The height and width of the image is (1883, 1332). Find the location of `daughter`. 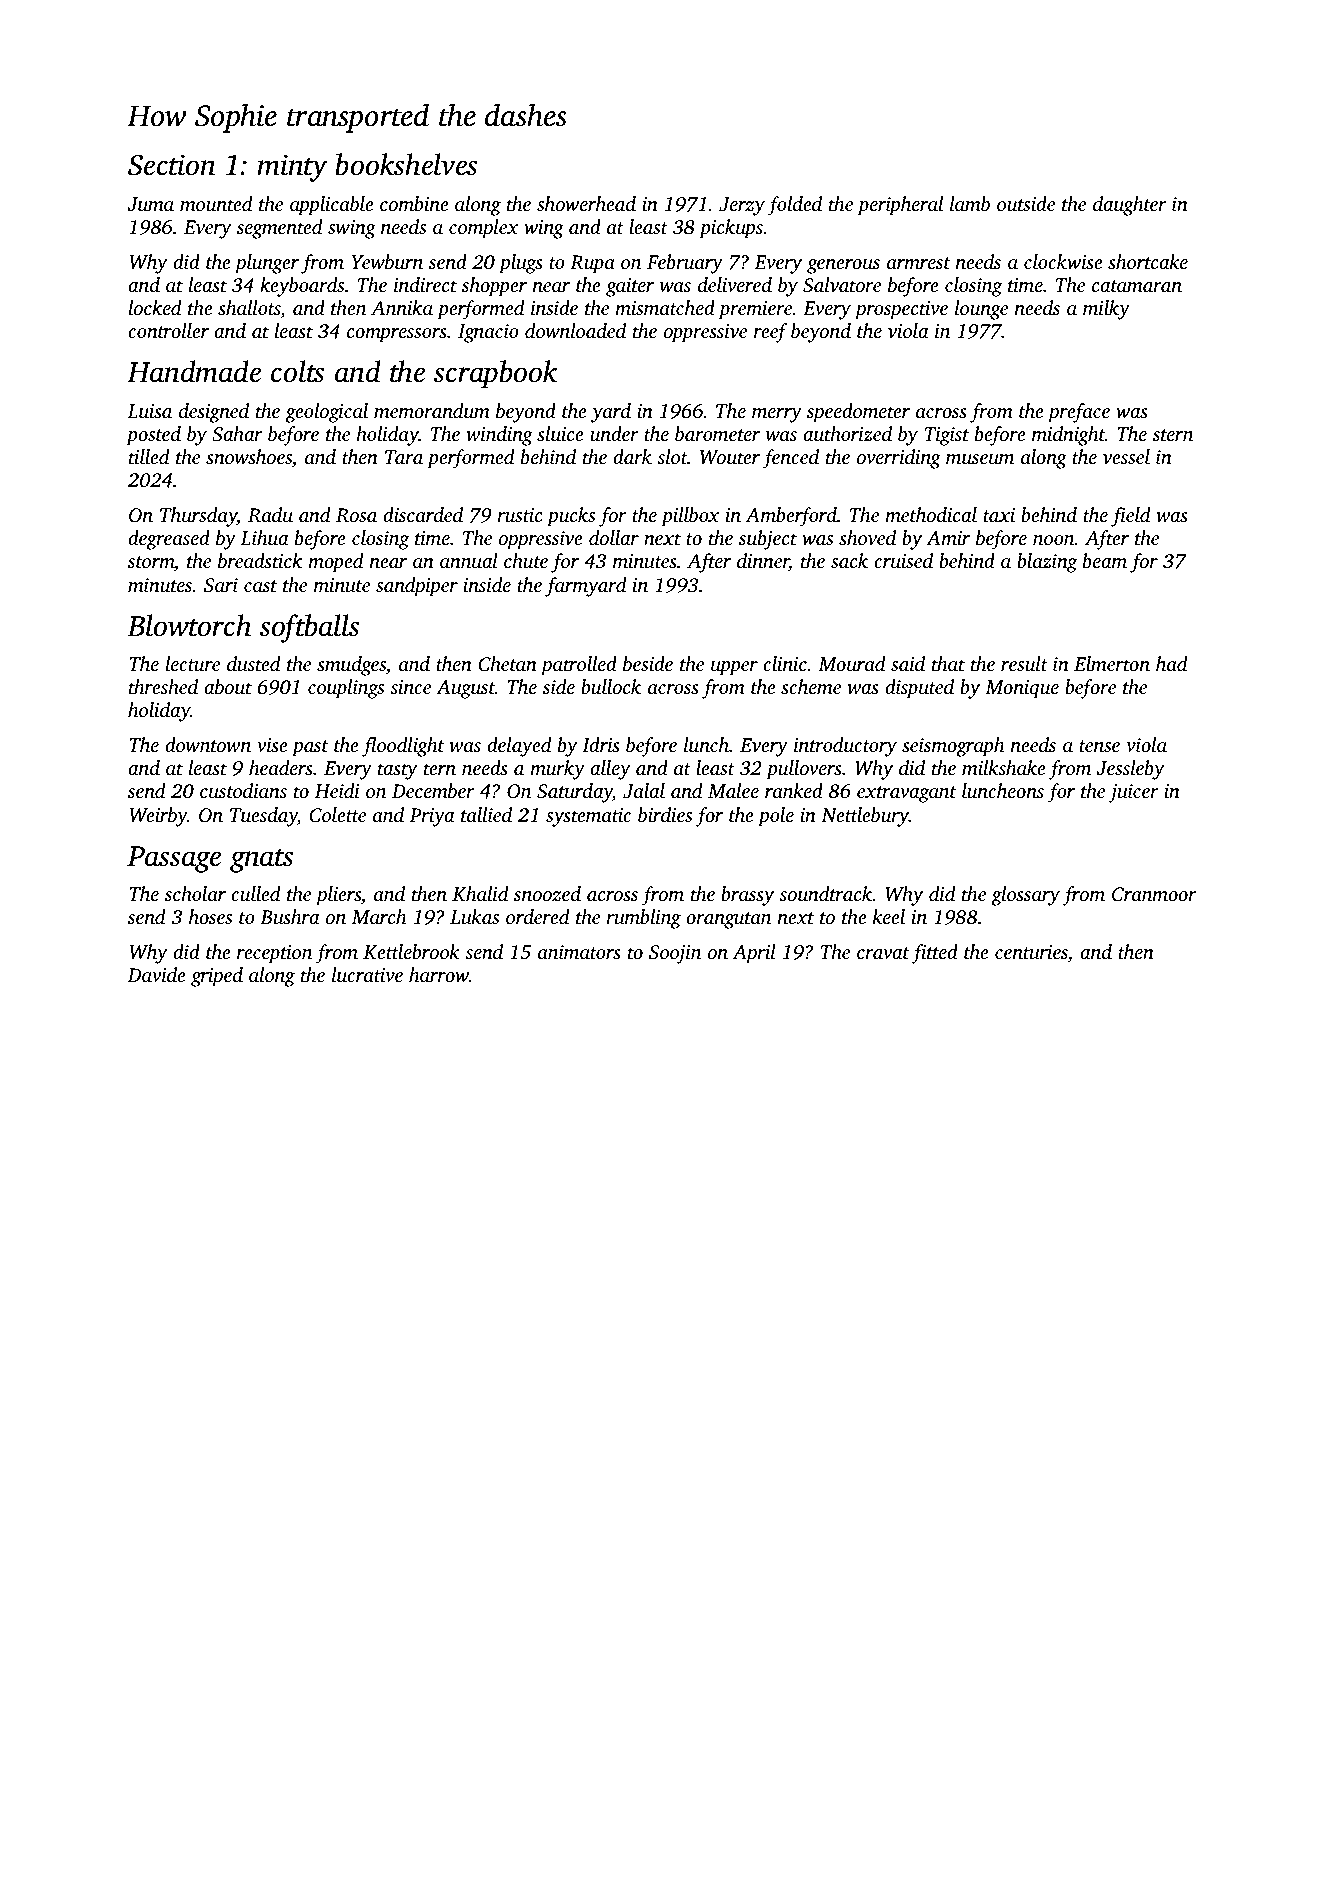

daughter is located at coordinates (1130, 206).
